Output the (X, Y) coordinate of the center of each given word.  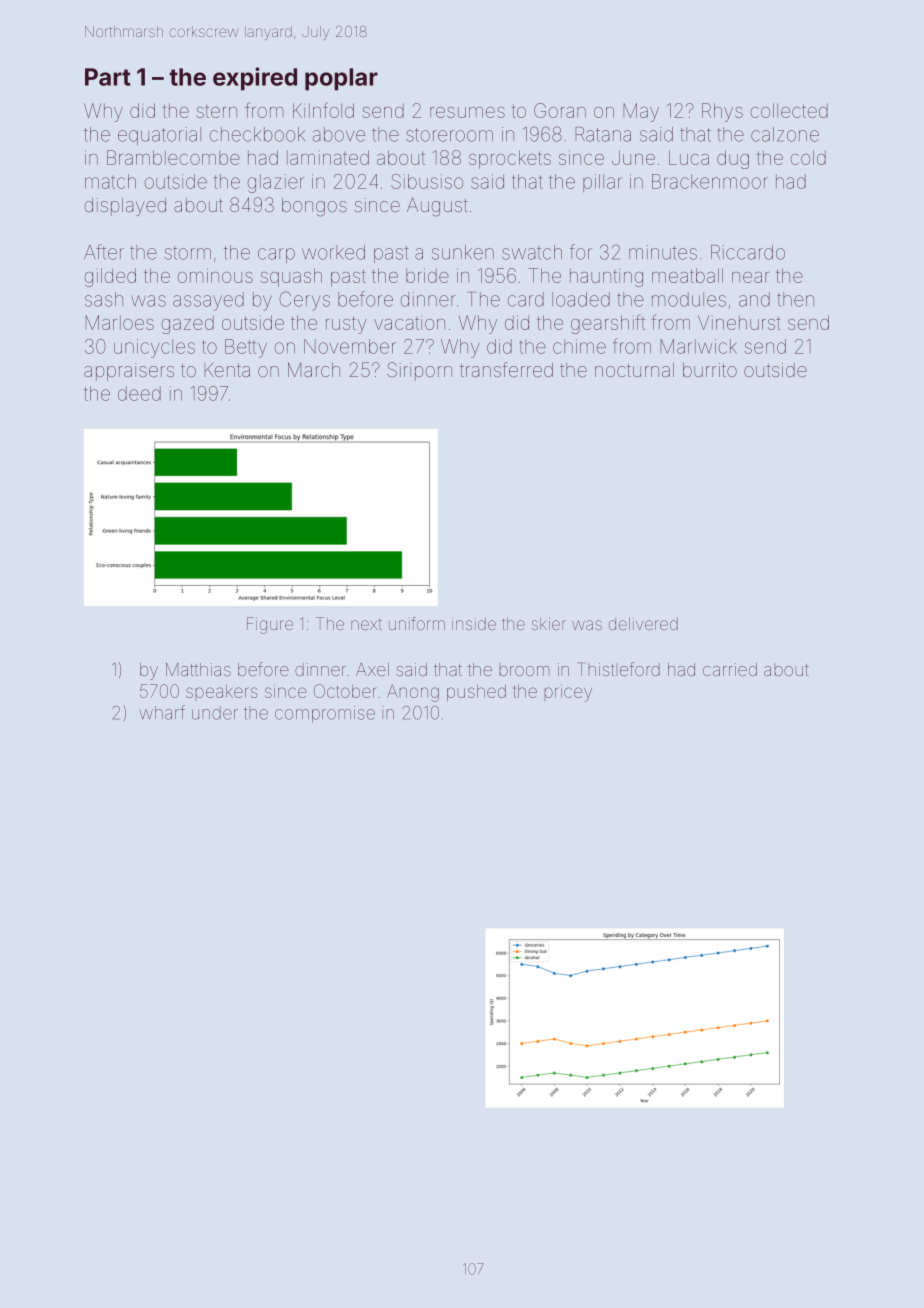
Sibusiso (427, 181)
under (215, 713)
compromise (325, 714)
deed (139, 393)
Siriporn (419, 371)
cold (808, 157)
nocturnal (634, 370)
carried (730, 669)
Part (108, 77)
